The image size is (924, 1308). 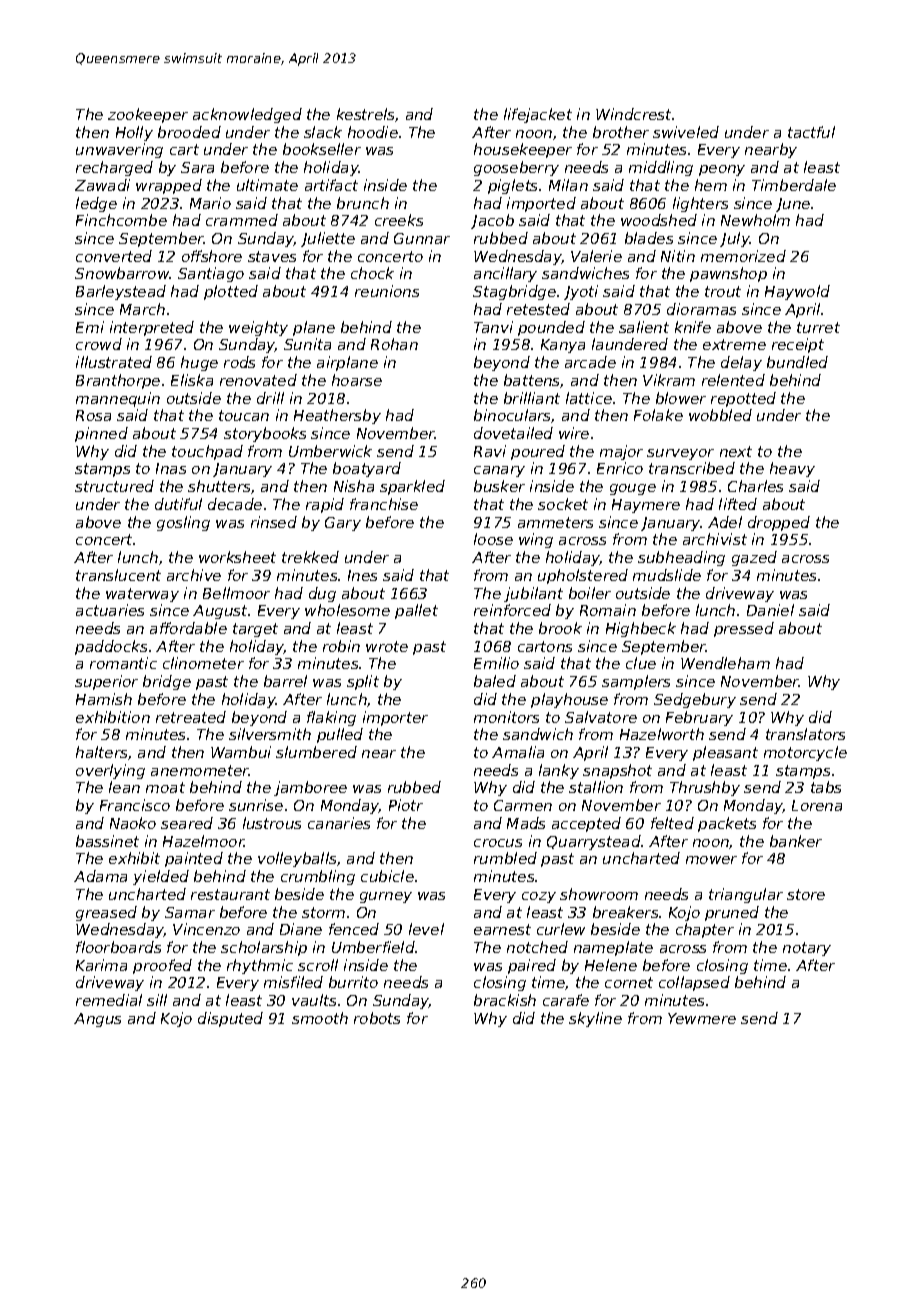 What do you see at coordinates (702, 1018) in the screenshot?
I see `Yewmere` at bounding box center [702, 1018].
